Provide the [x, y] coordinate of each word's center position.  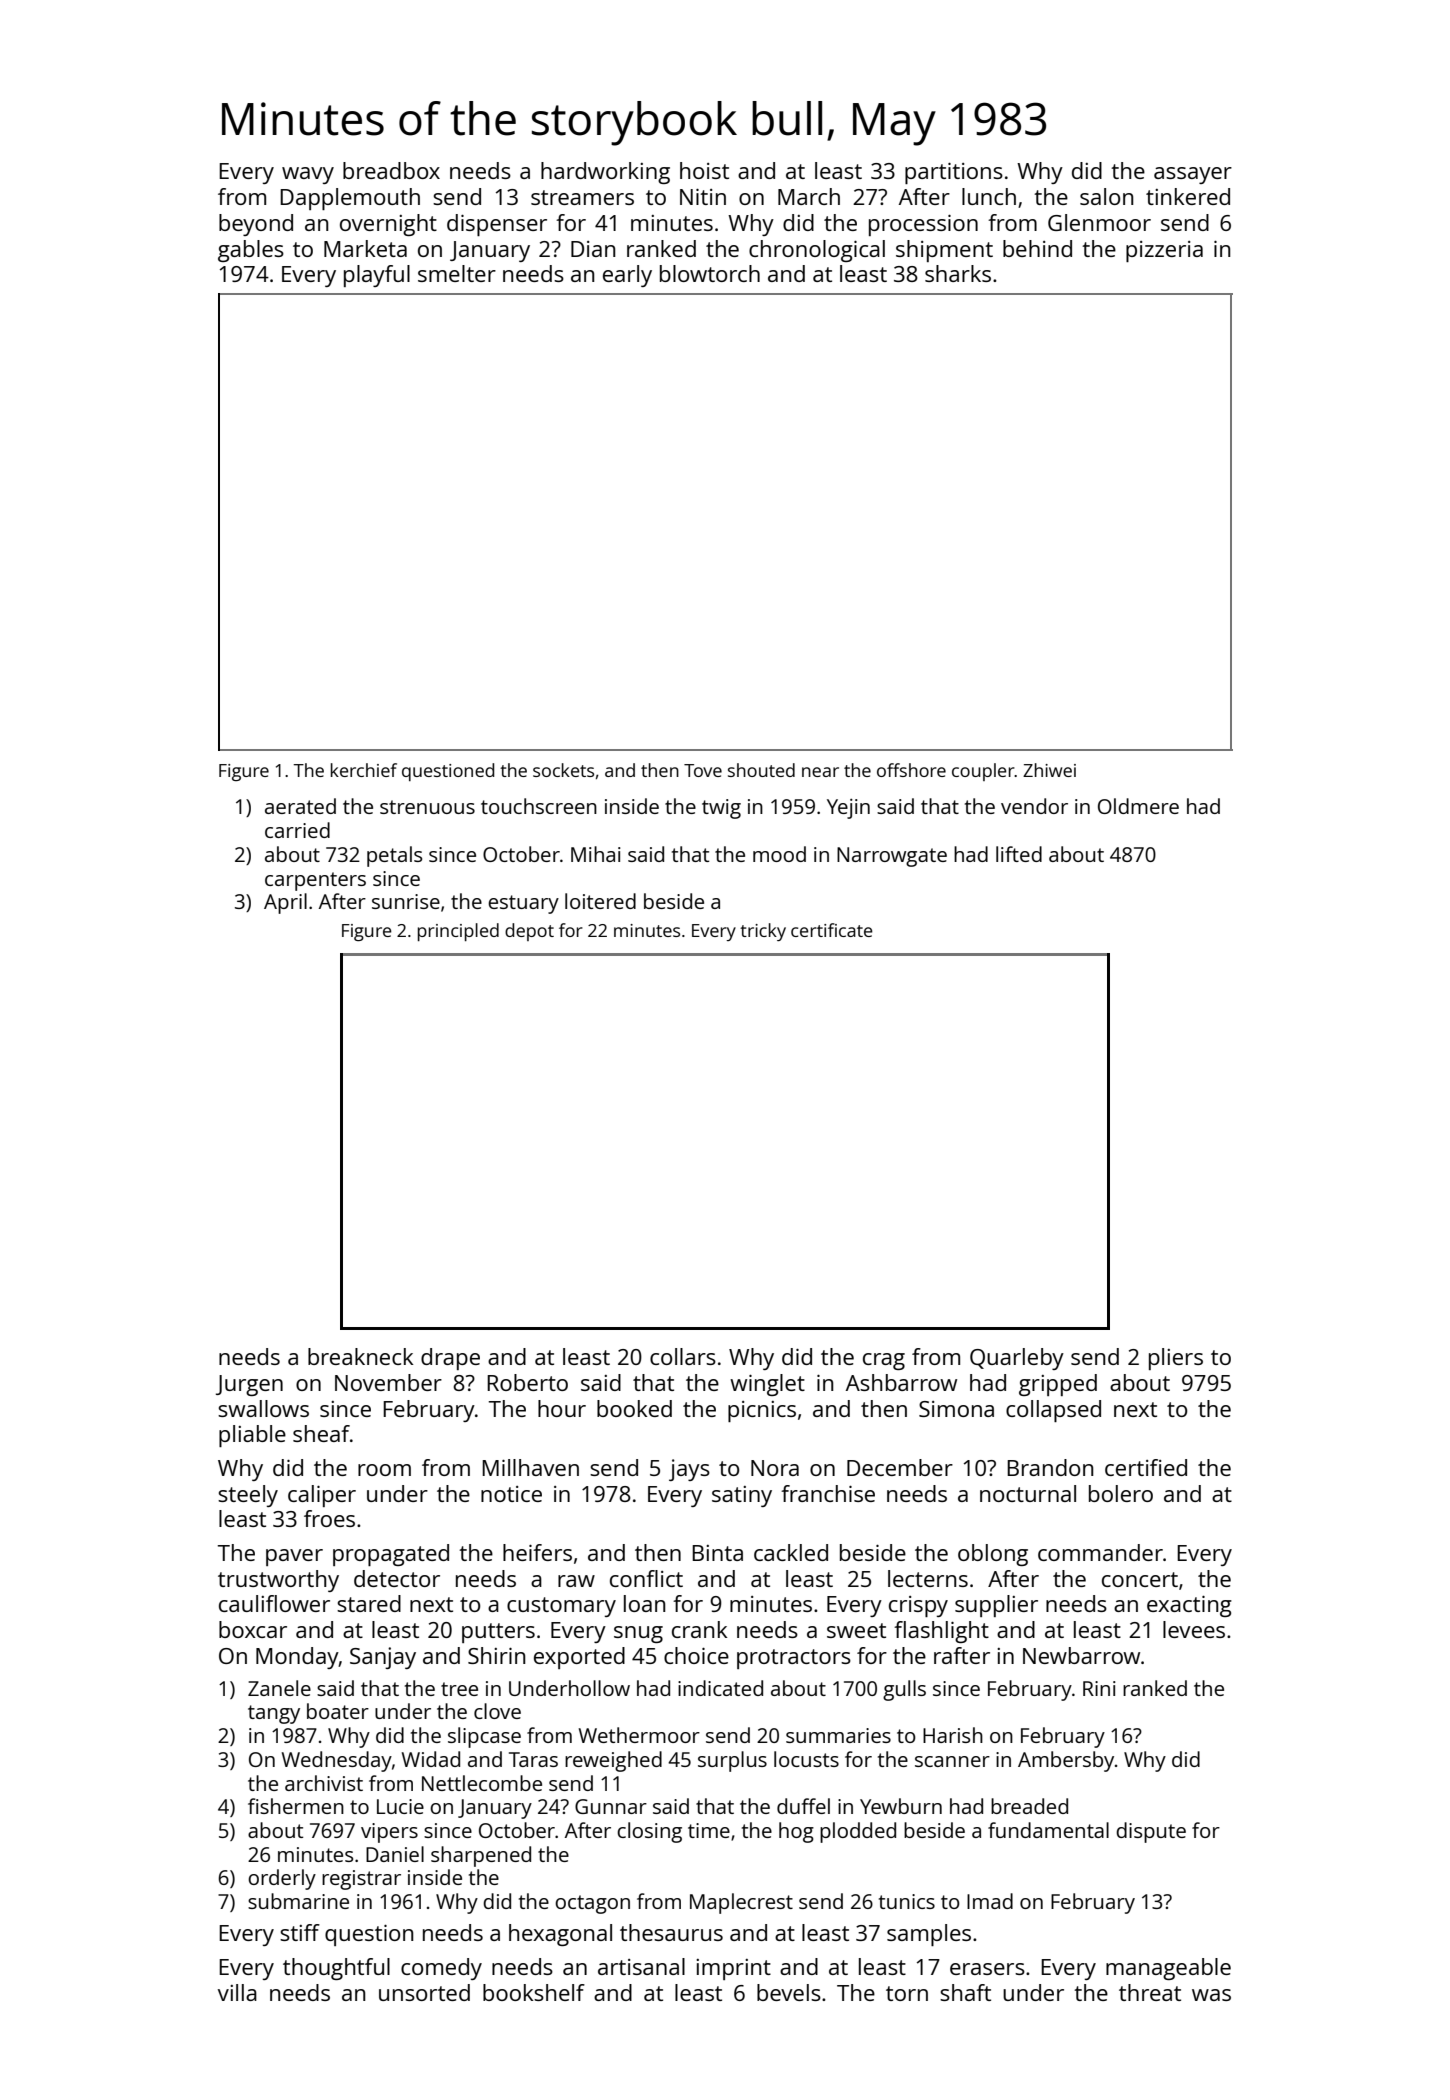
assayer [1193, 175]
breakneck [361, 1356]
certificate [832, 930]
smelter [457, 273]
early [627, 276]
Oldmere [1138, 806]
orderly [282, 1879]
